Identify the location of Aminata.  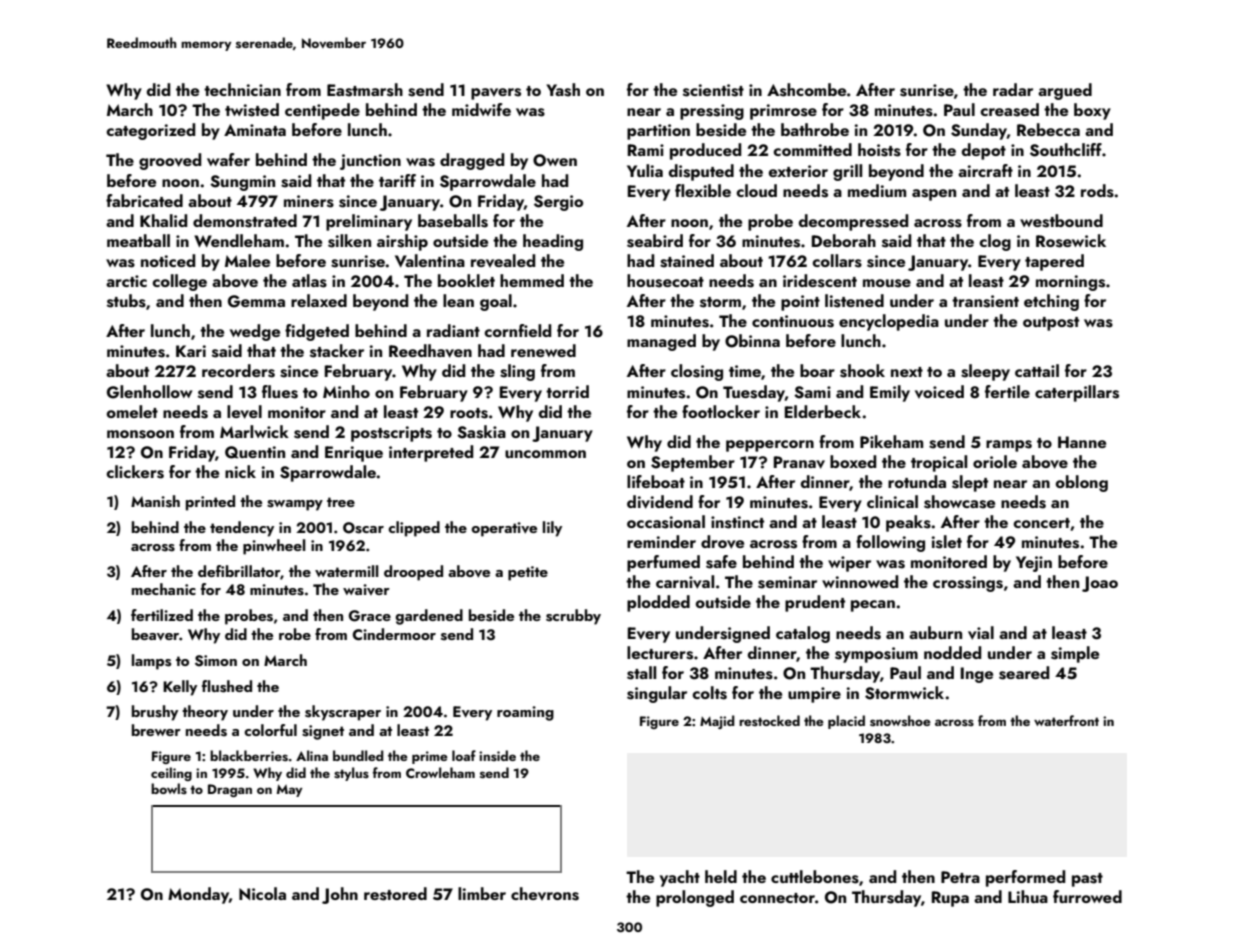
(255, 130).
